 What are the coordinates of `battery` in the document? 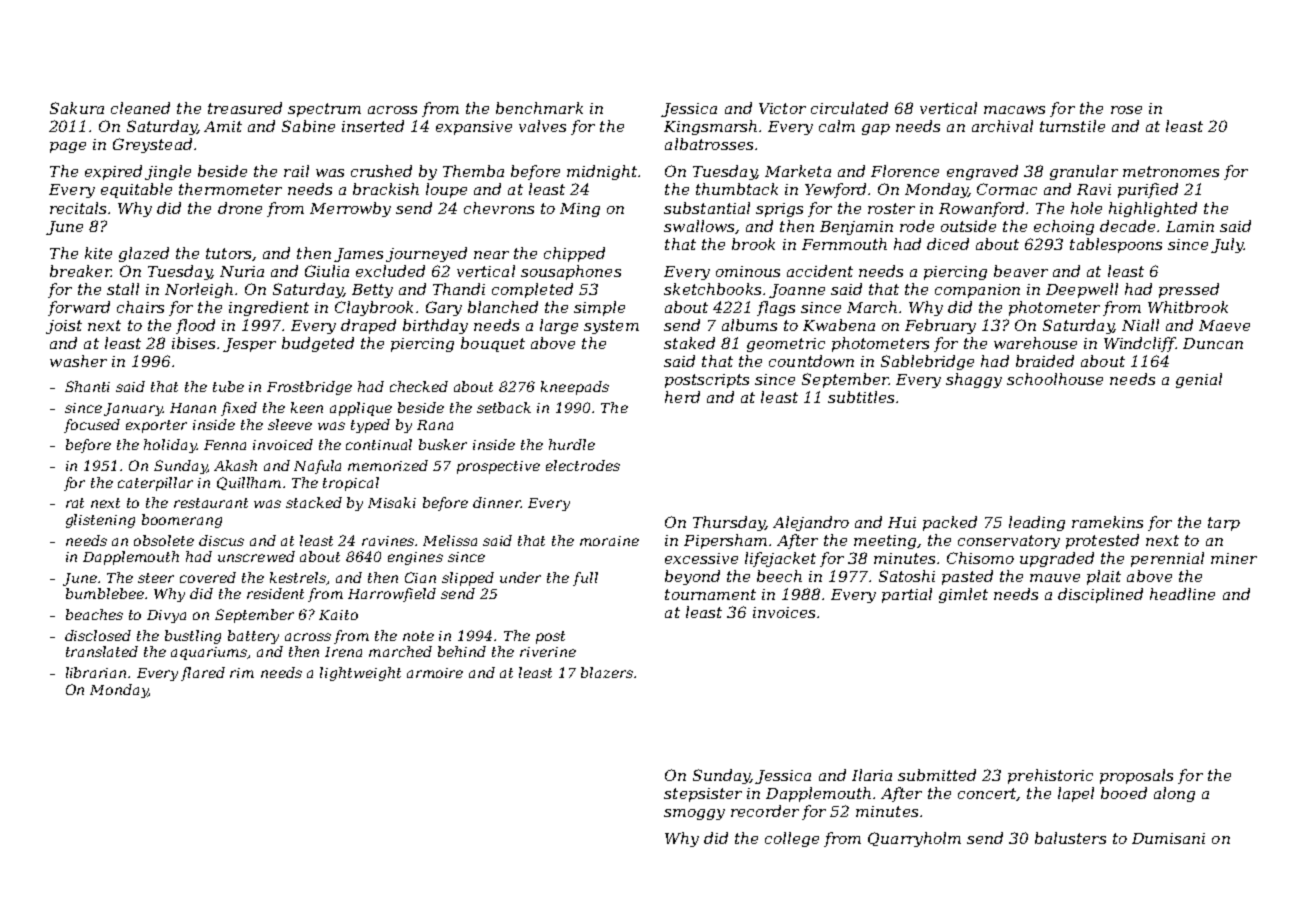 It's located at (253, 637).
